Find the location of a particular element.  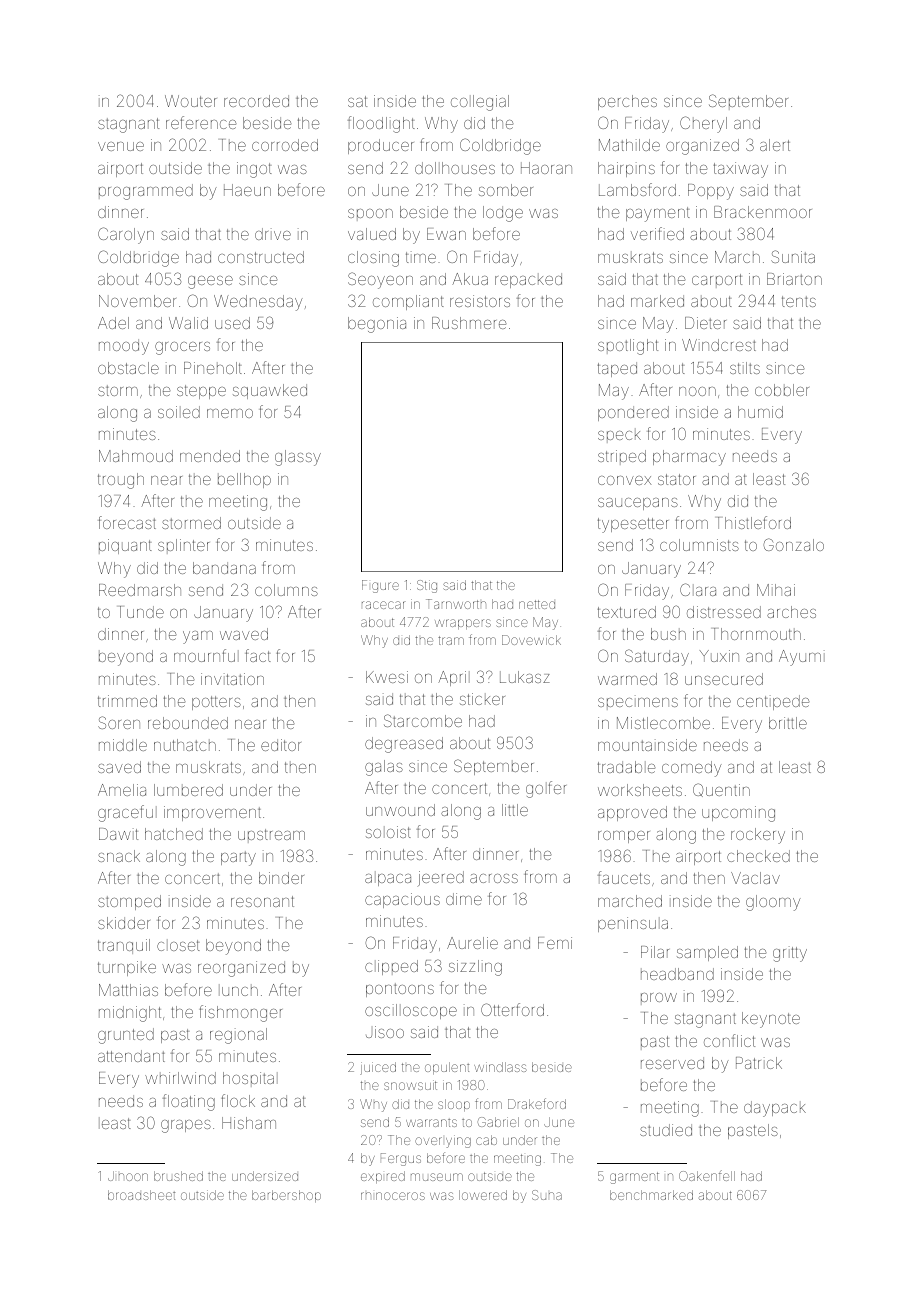

cobbler is located at coordinates (782, 390).
